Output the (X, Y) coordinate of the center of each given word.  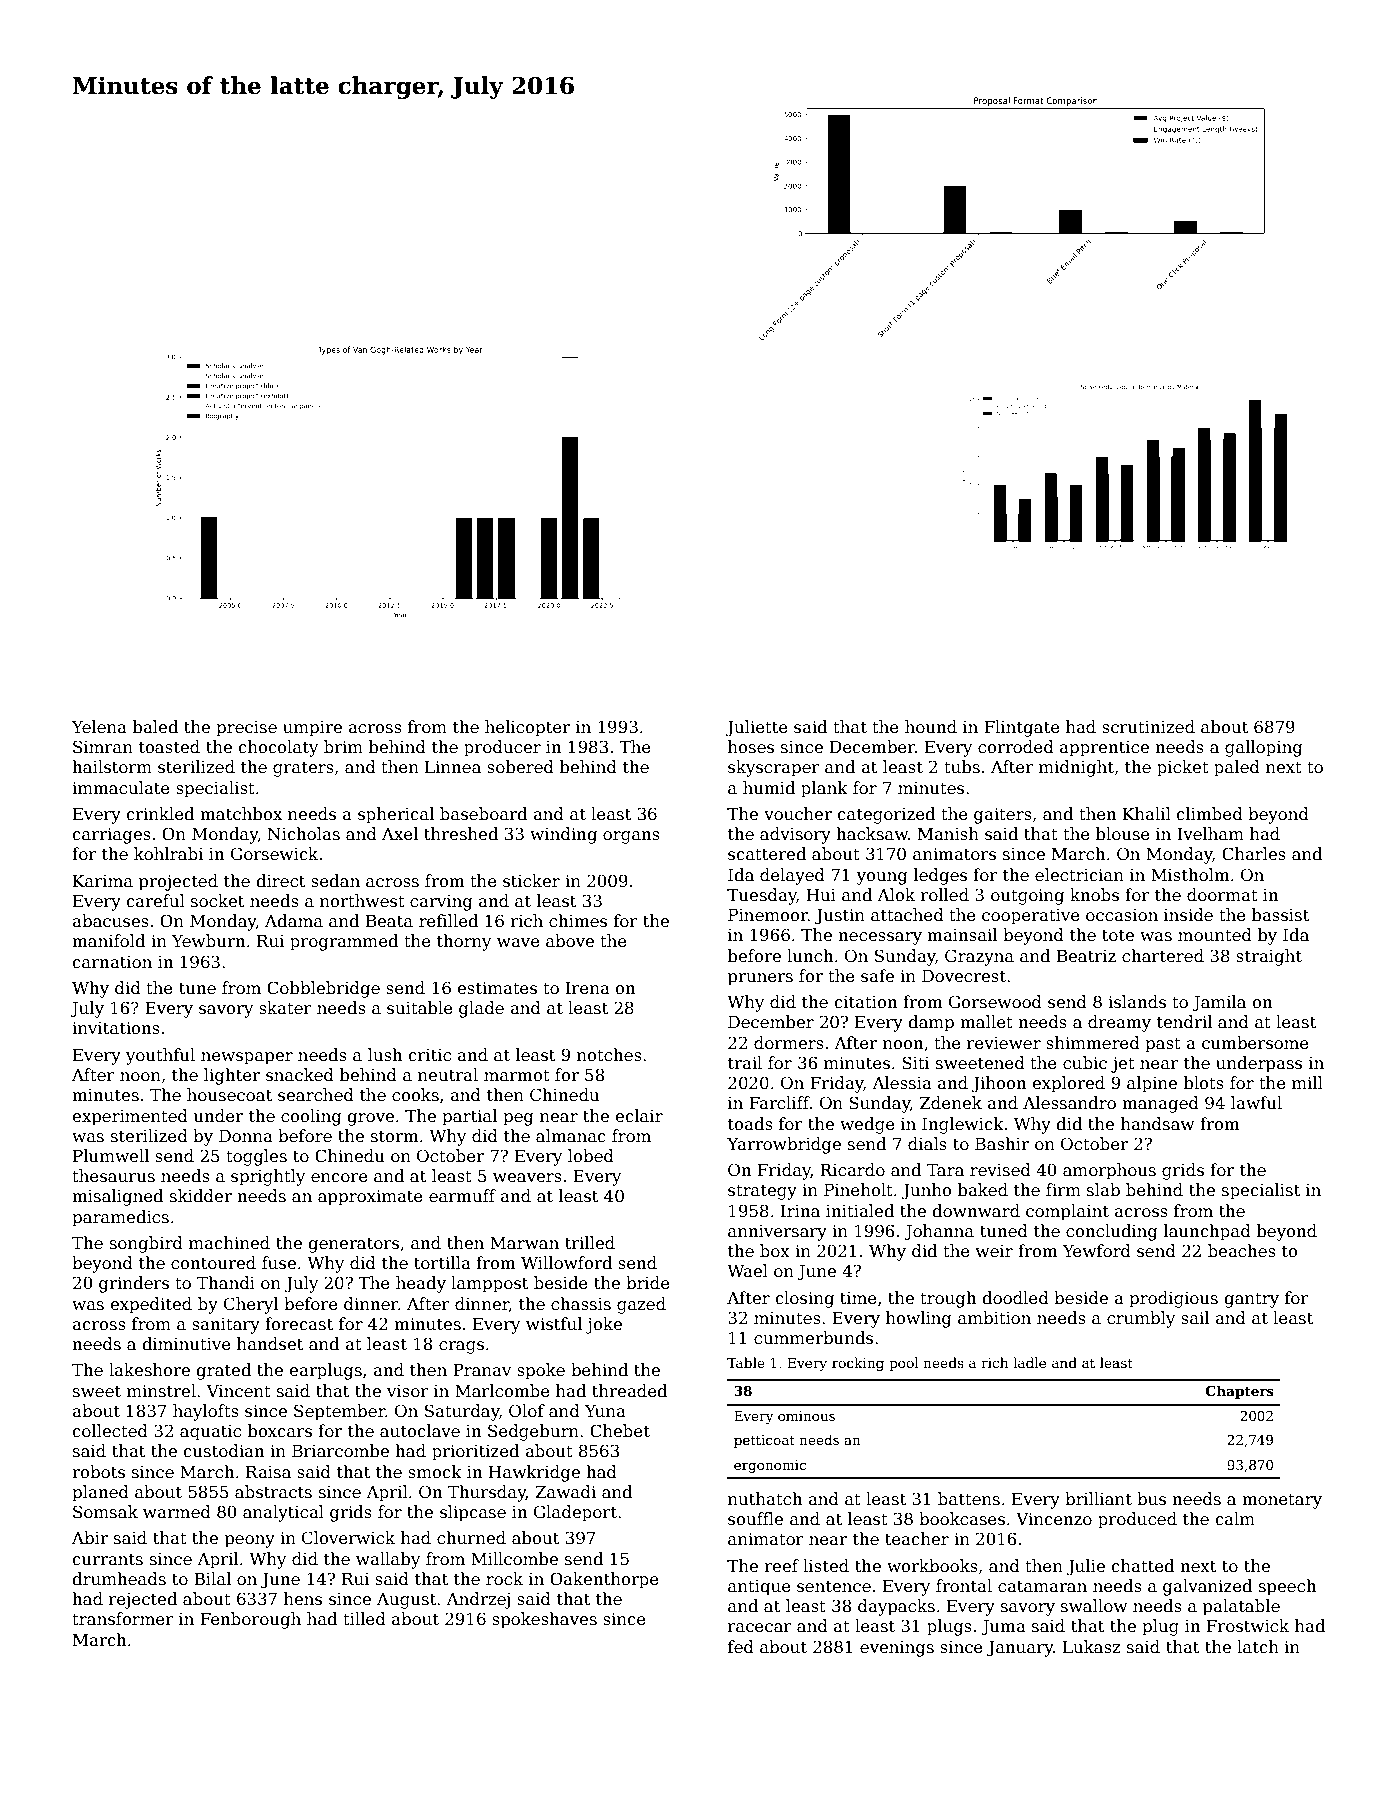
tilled (364, 1619)
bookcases (962, 1519)
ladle (1029, 1362)
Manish (948, 834)
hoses (751, 747)
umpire (312, 729)
